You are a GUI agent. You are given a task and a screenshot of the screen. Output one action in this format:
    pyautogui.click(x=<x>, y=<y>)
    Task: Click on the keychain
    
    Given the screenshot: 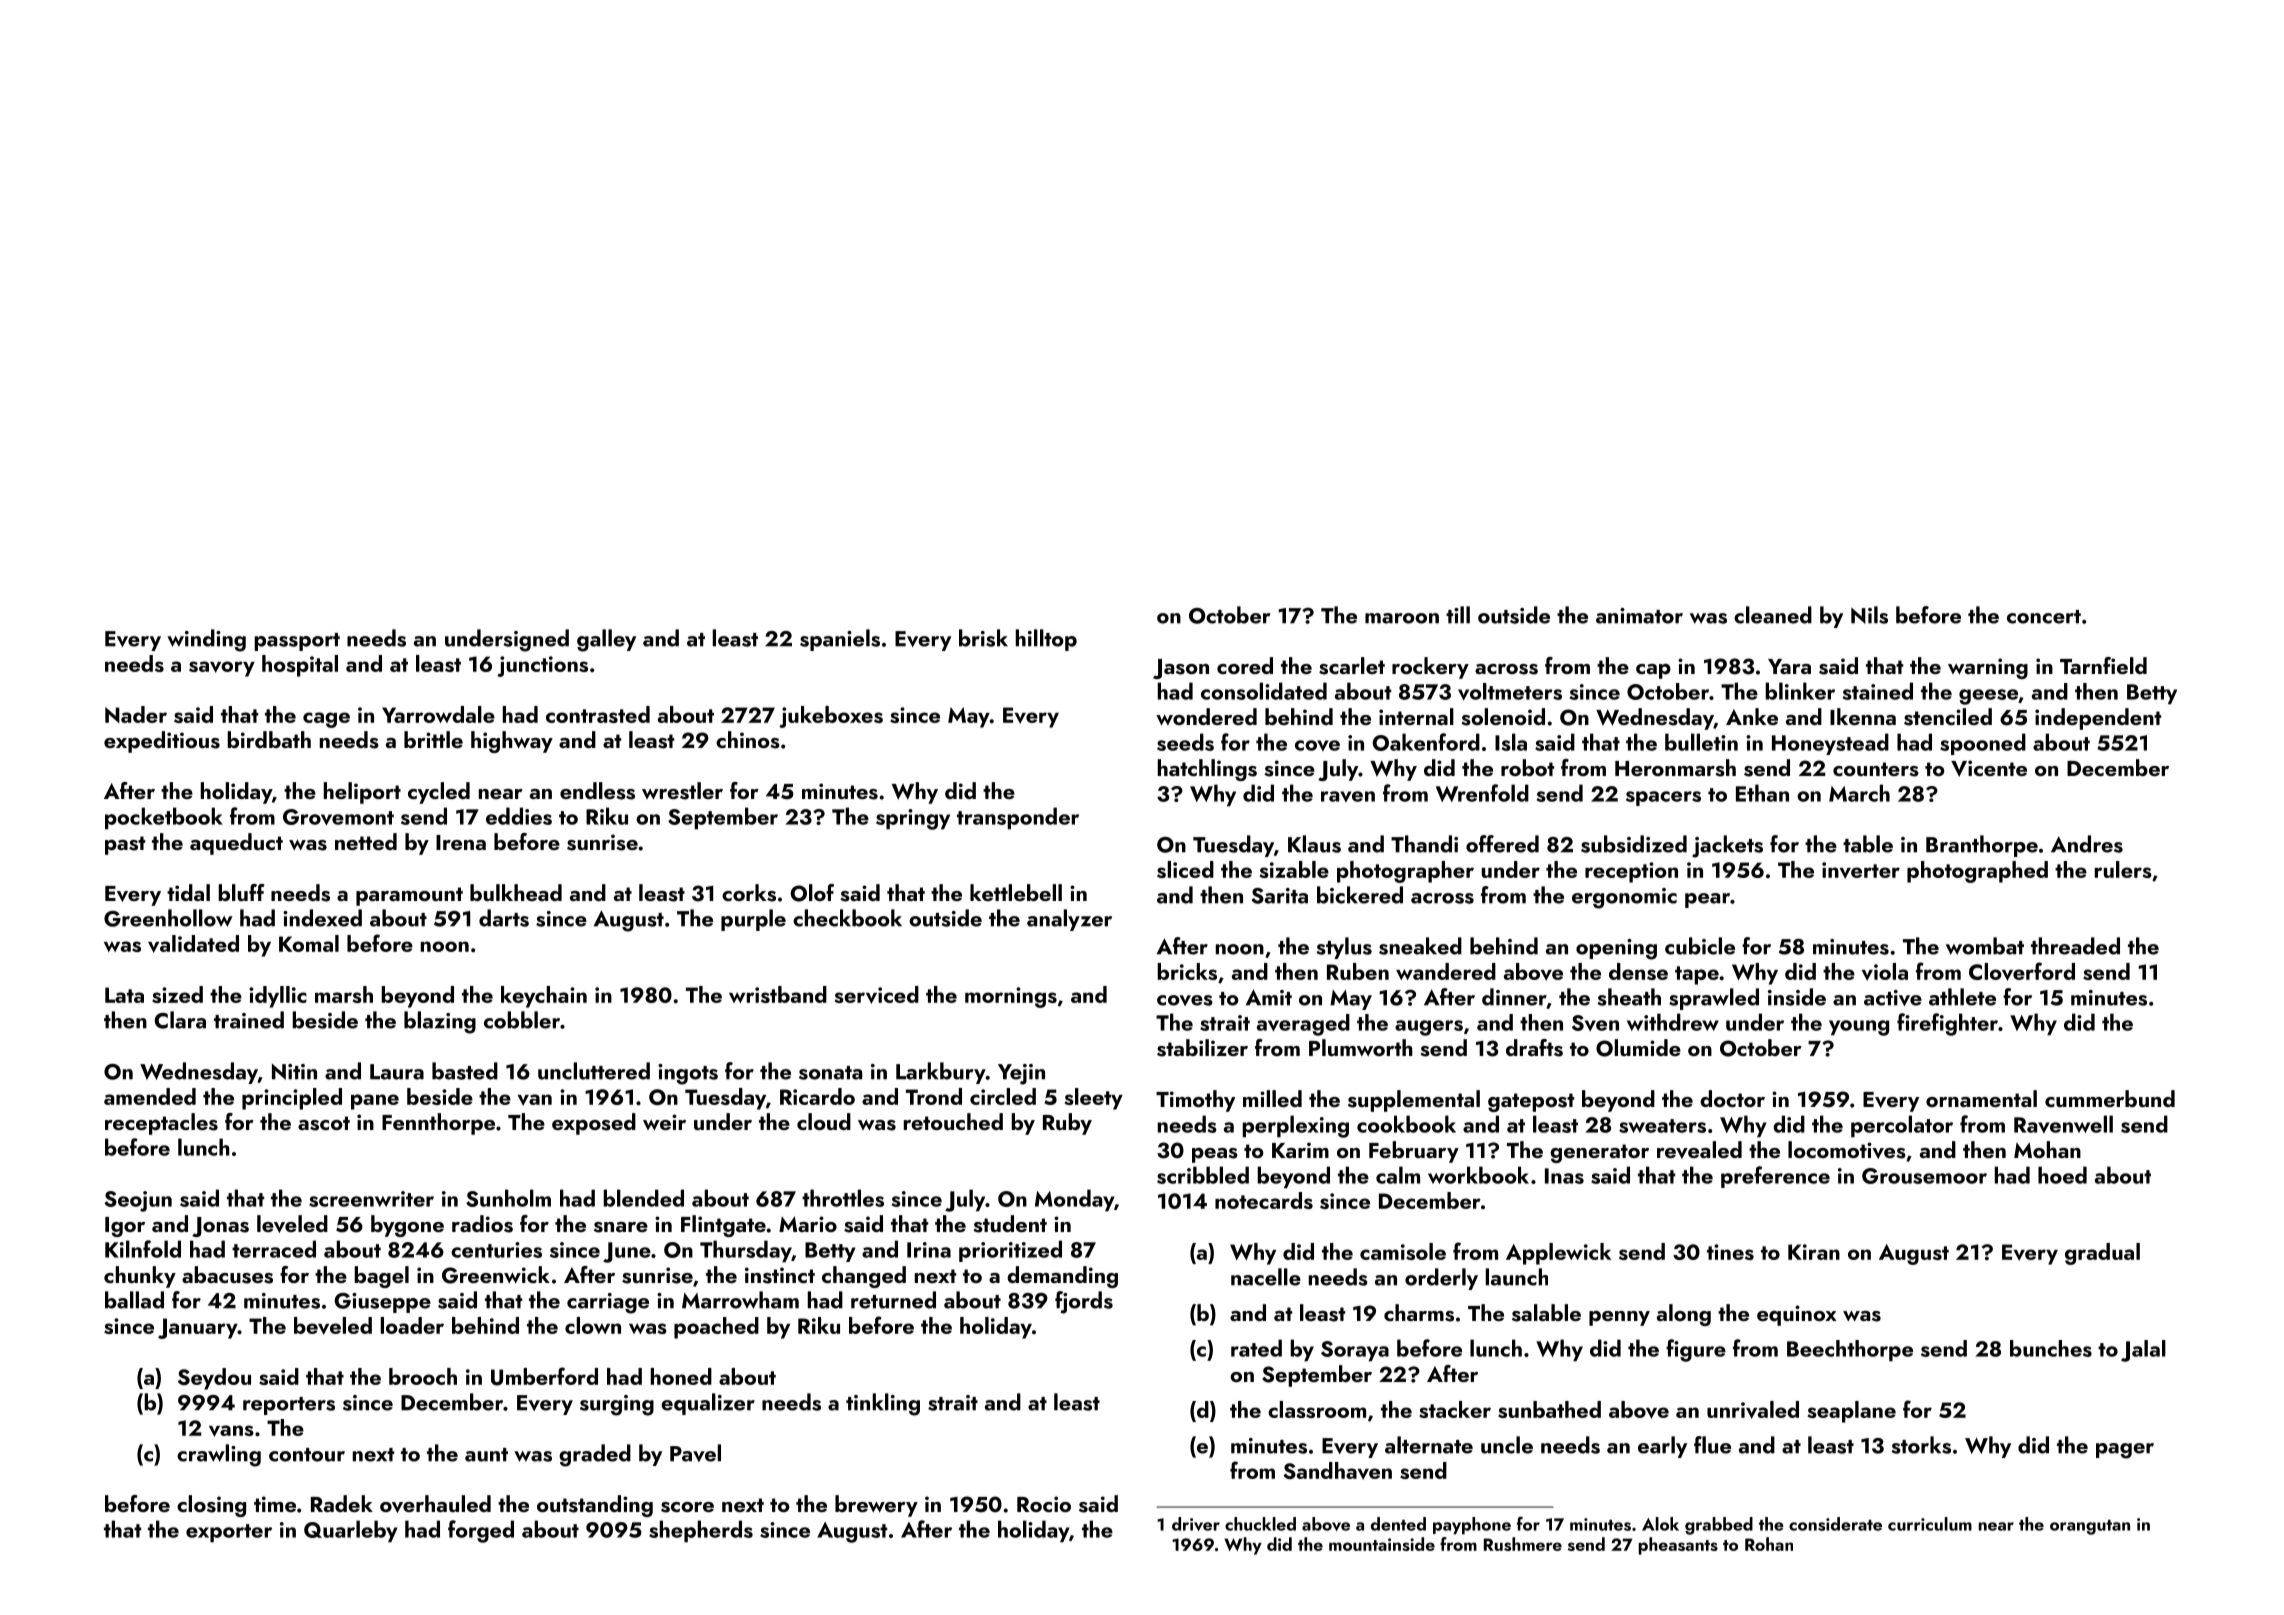 What is the action you would take?
    pyautogui.click(x=544, y=997)
